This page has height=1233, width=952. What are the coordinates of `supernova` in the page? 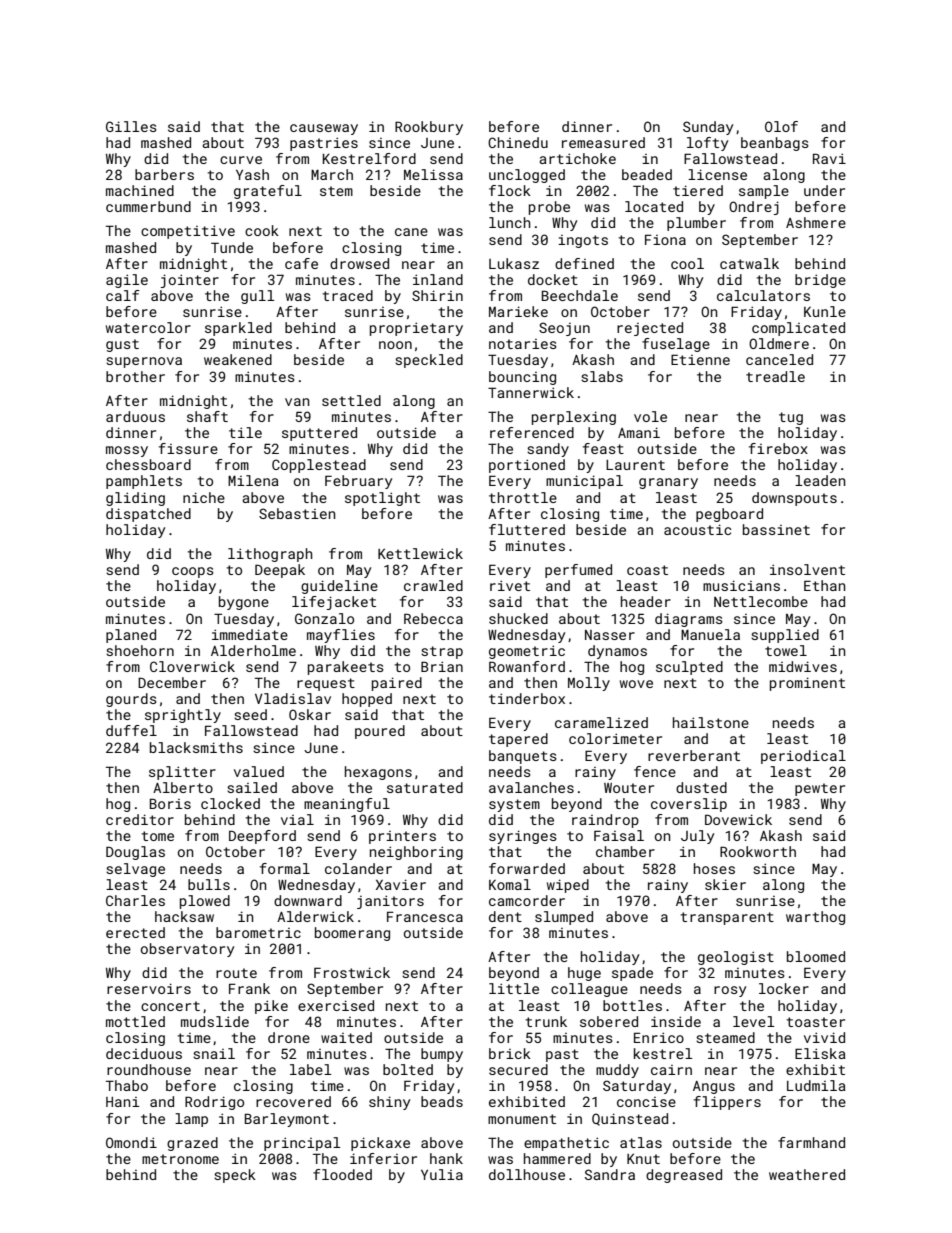 It's located at (144, 362).
